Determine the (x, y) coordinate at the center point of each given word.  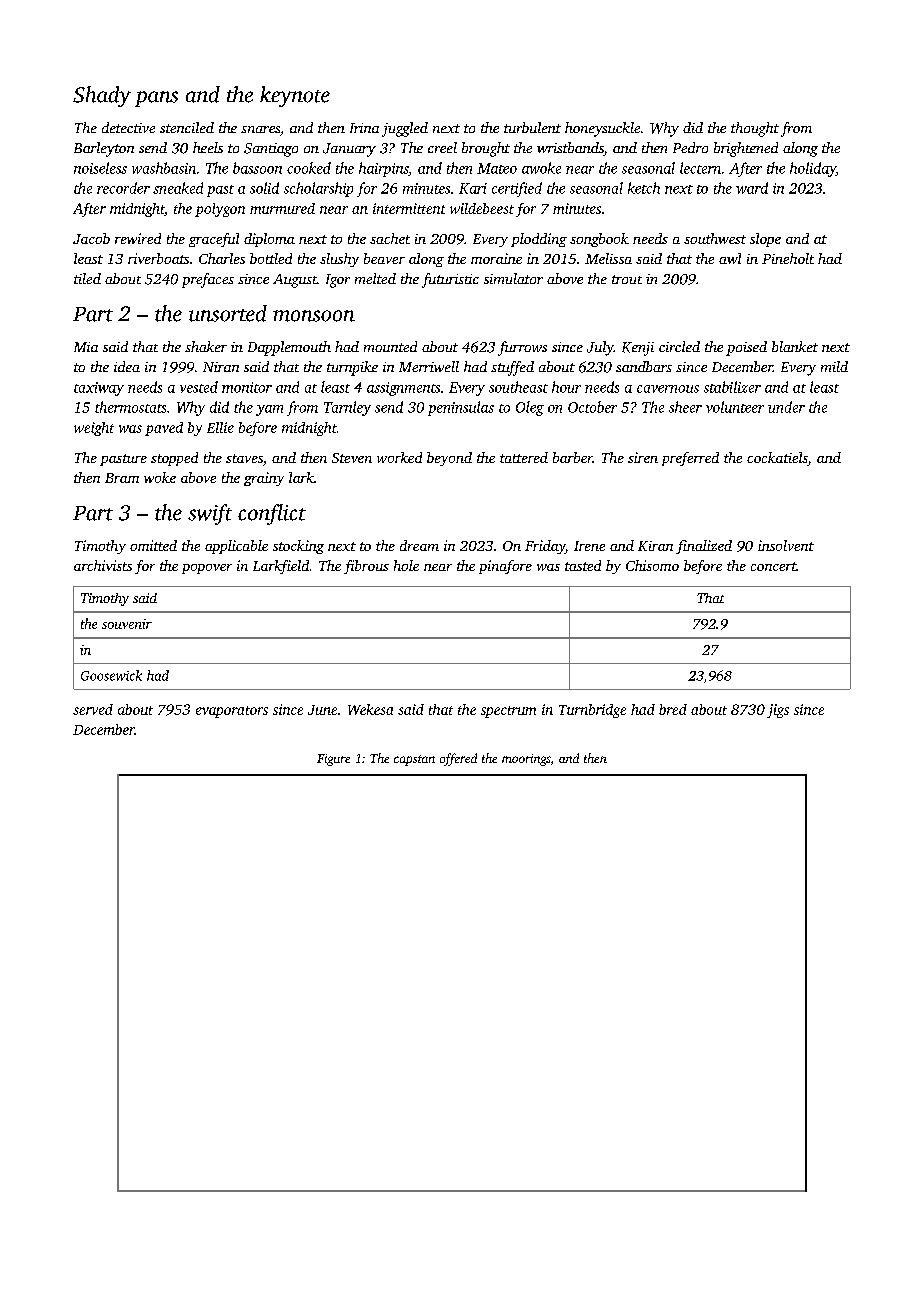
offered (458, 759)
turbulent (532, 127)
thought (755, 129)
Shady (102, 96)
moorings (526, 760)
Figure (333, 760)
